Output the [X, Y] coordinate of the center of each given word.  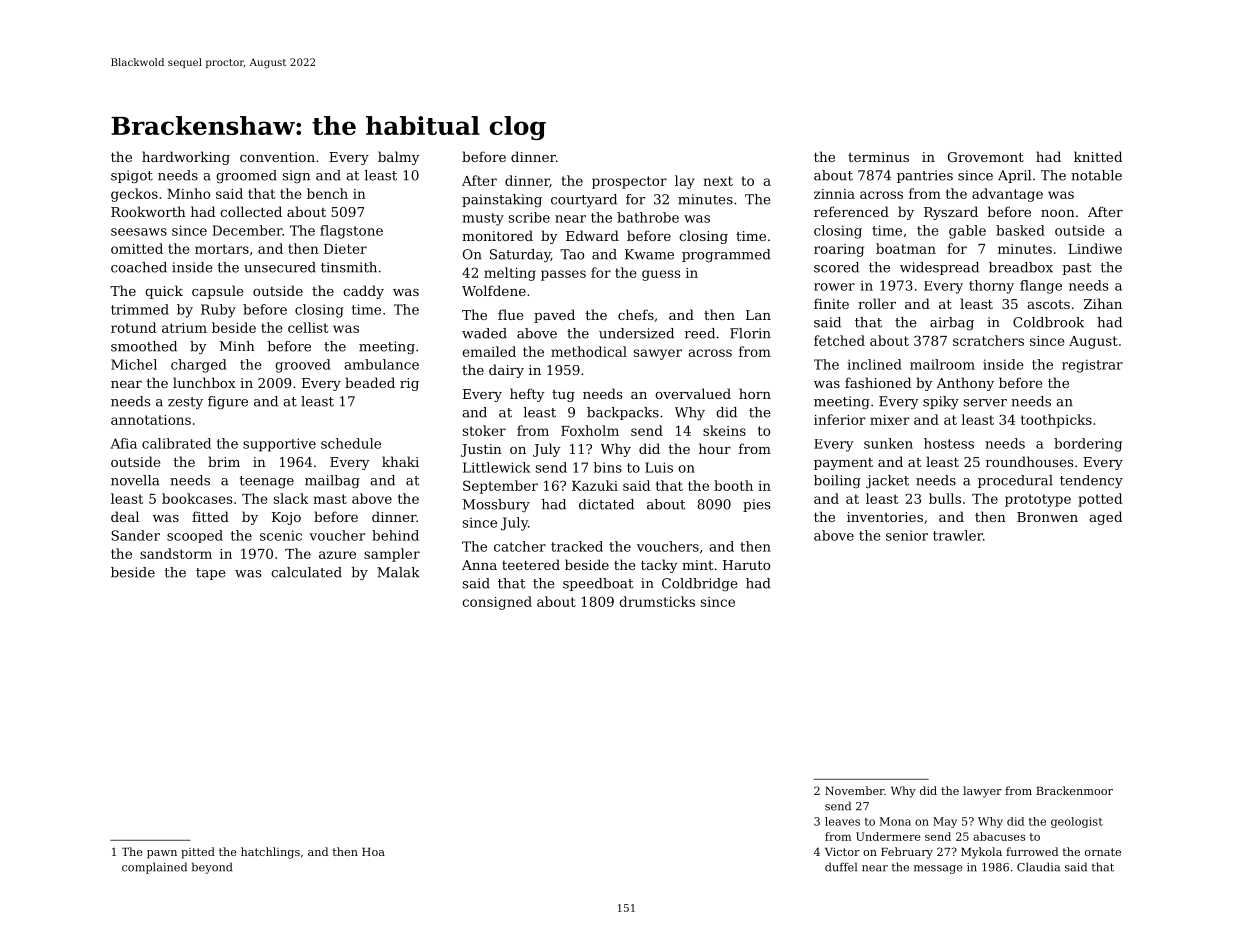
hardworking [186, 158]
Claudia [1038, 867]
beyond [212, 868]
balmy [399, 158]
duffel [841, 867]
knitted [1098, 156]
